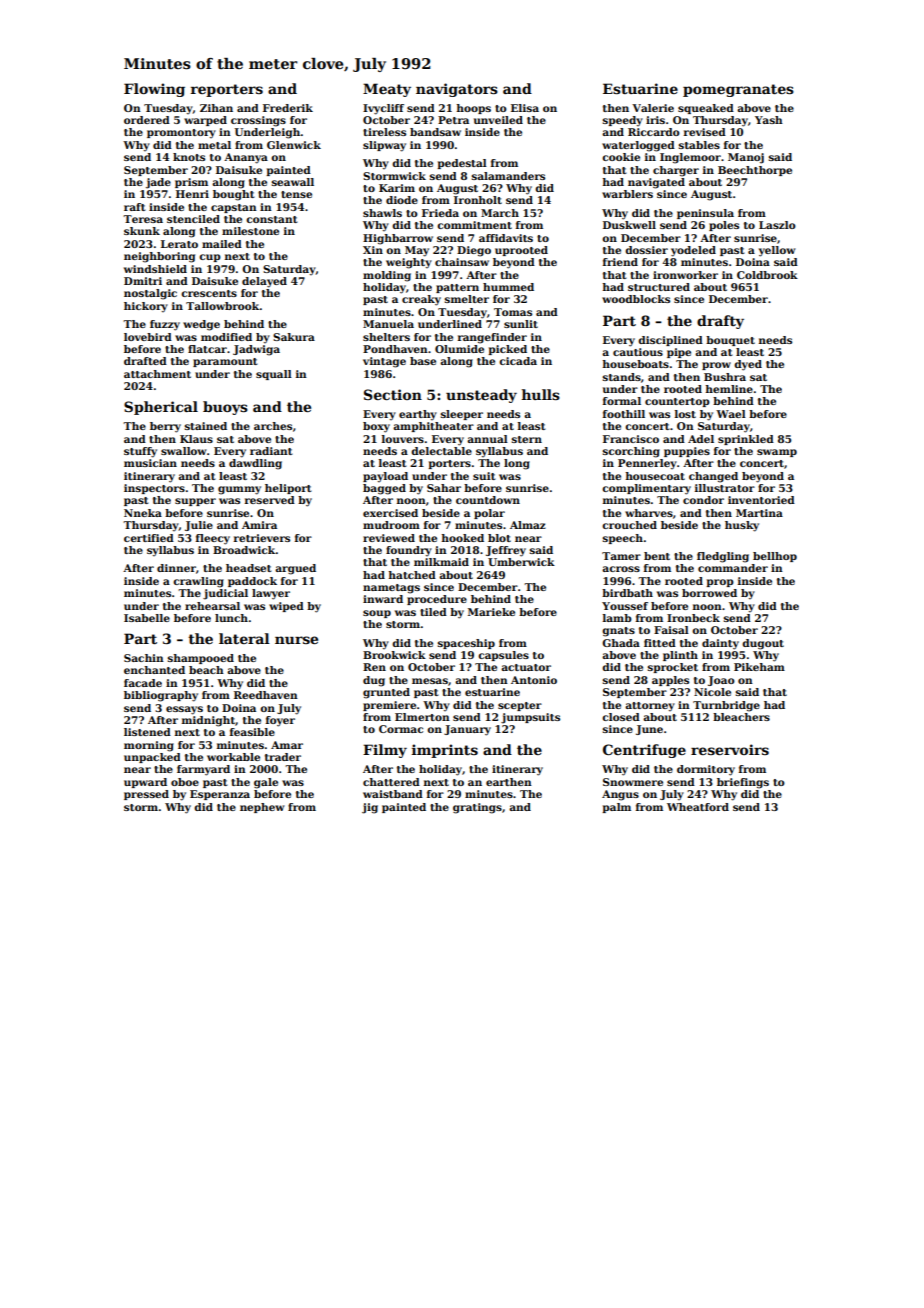  Describe the element at coordinates (220, 795) in the page. I see `Esperanza` at that location.
